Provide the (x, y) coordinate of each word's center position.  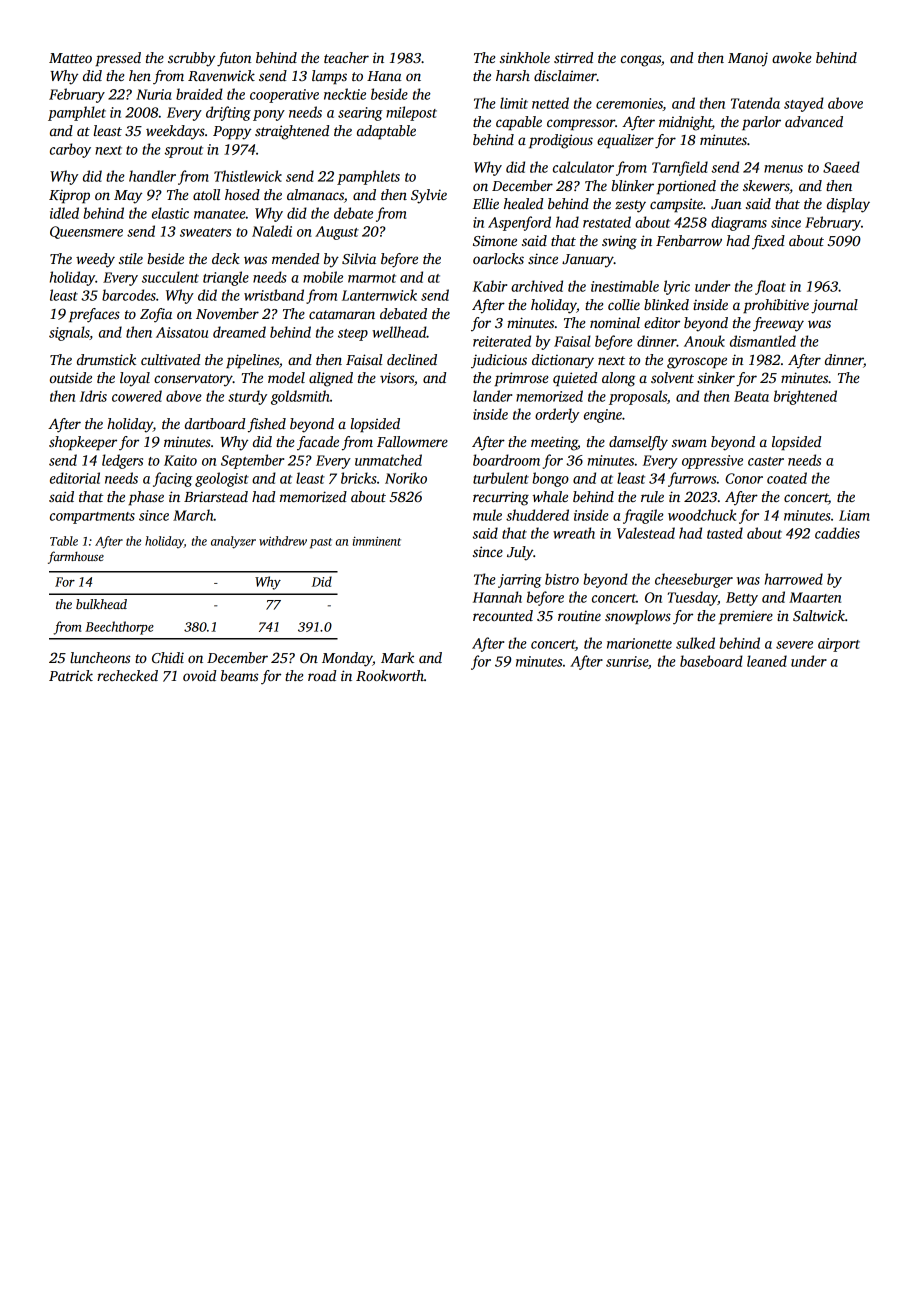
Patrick (71, 675)
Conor (744, 478)
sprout (184, 152)
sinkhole (525, 57)
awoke (792, 57)
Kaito (180, 460)
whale (550, 496)
